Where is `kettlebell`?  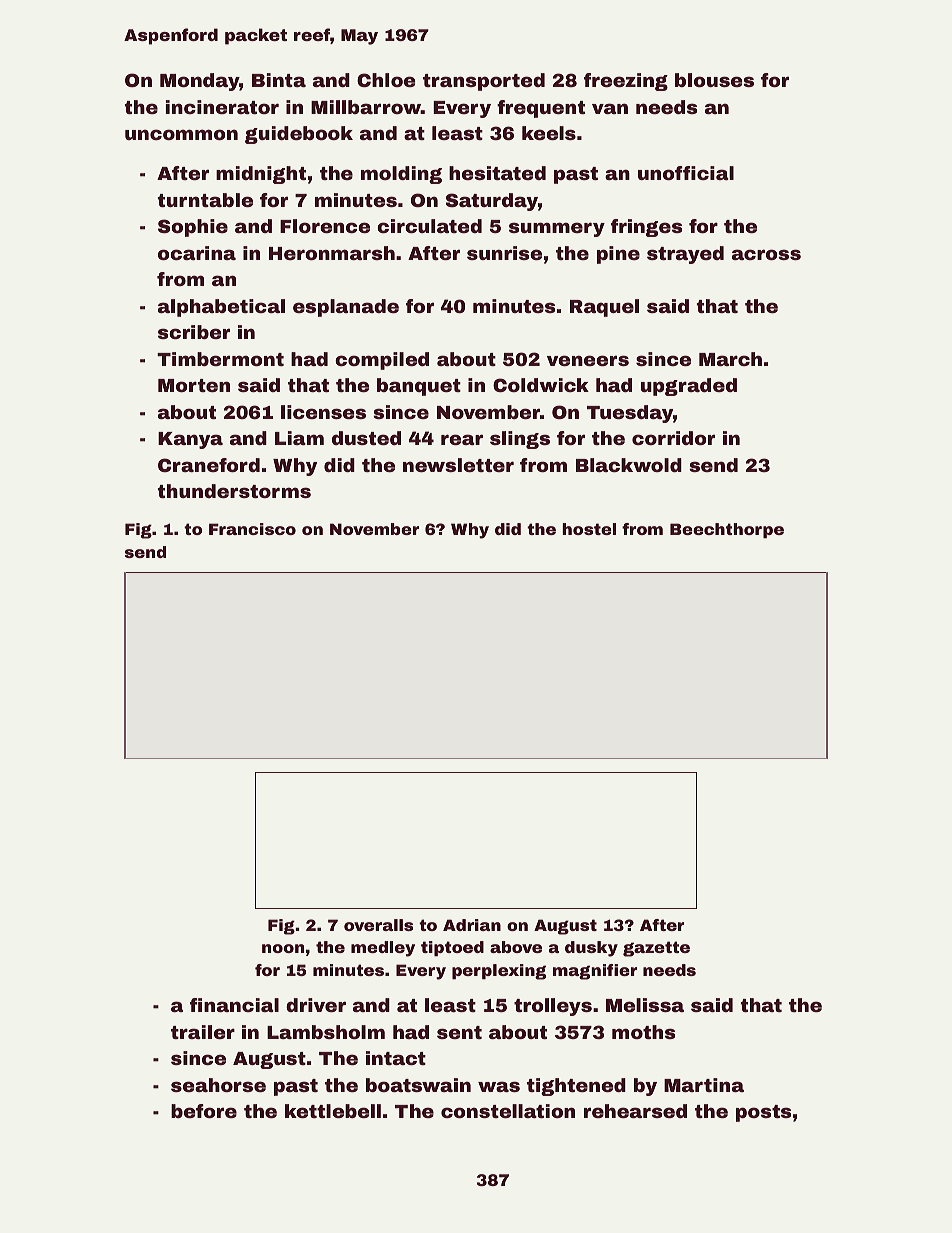
kettlebell is located at coordinates (333, 1111).
